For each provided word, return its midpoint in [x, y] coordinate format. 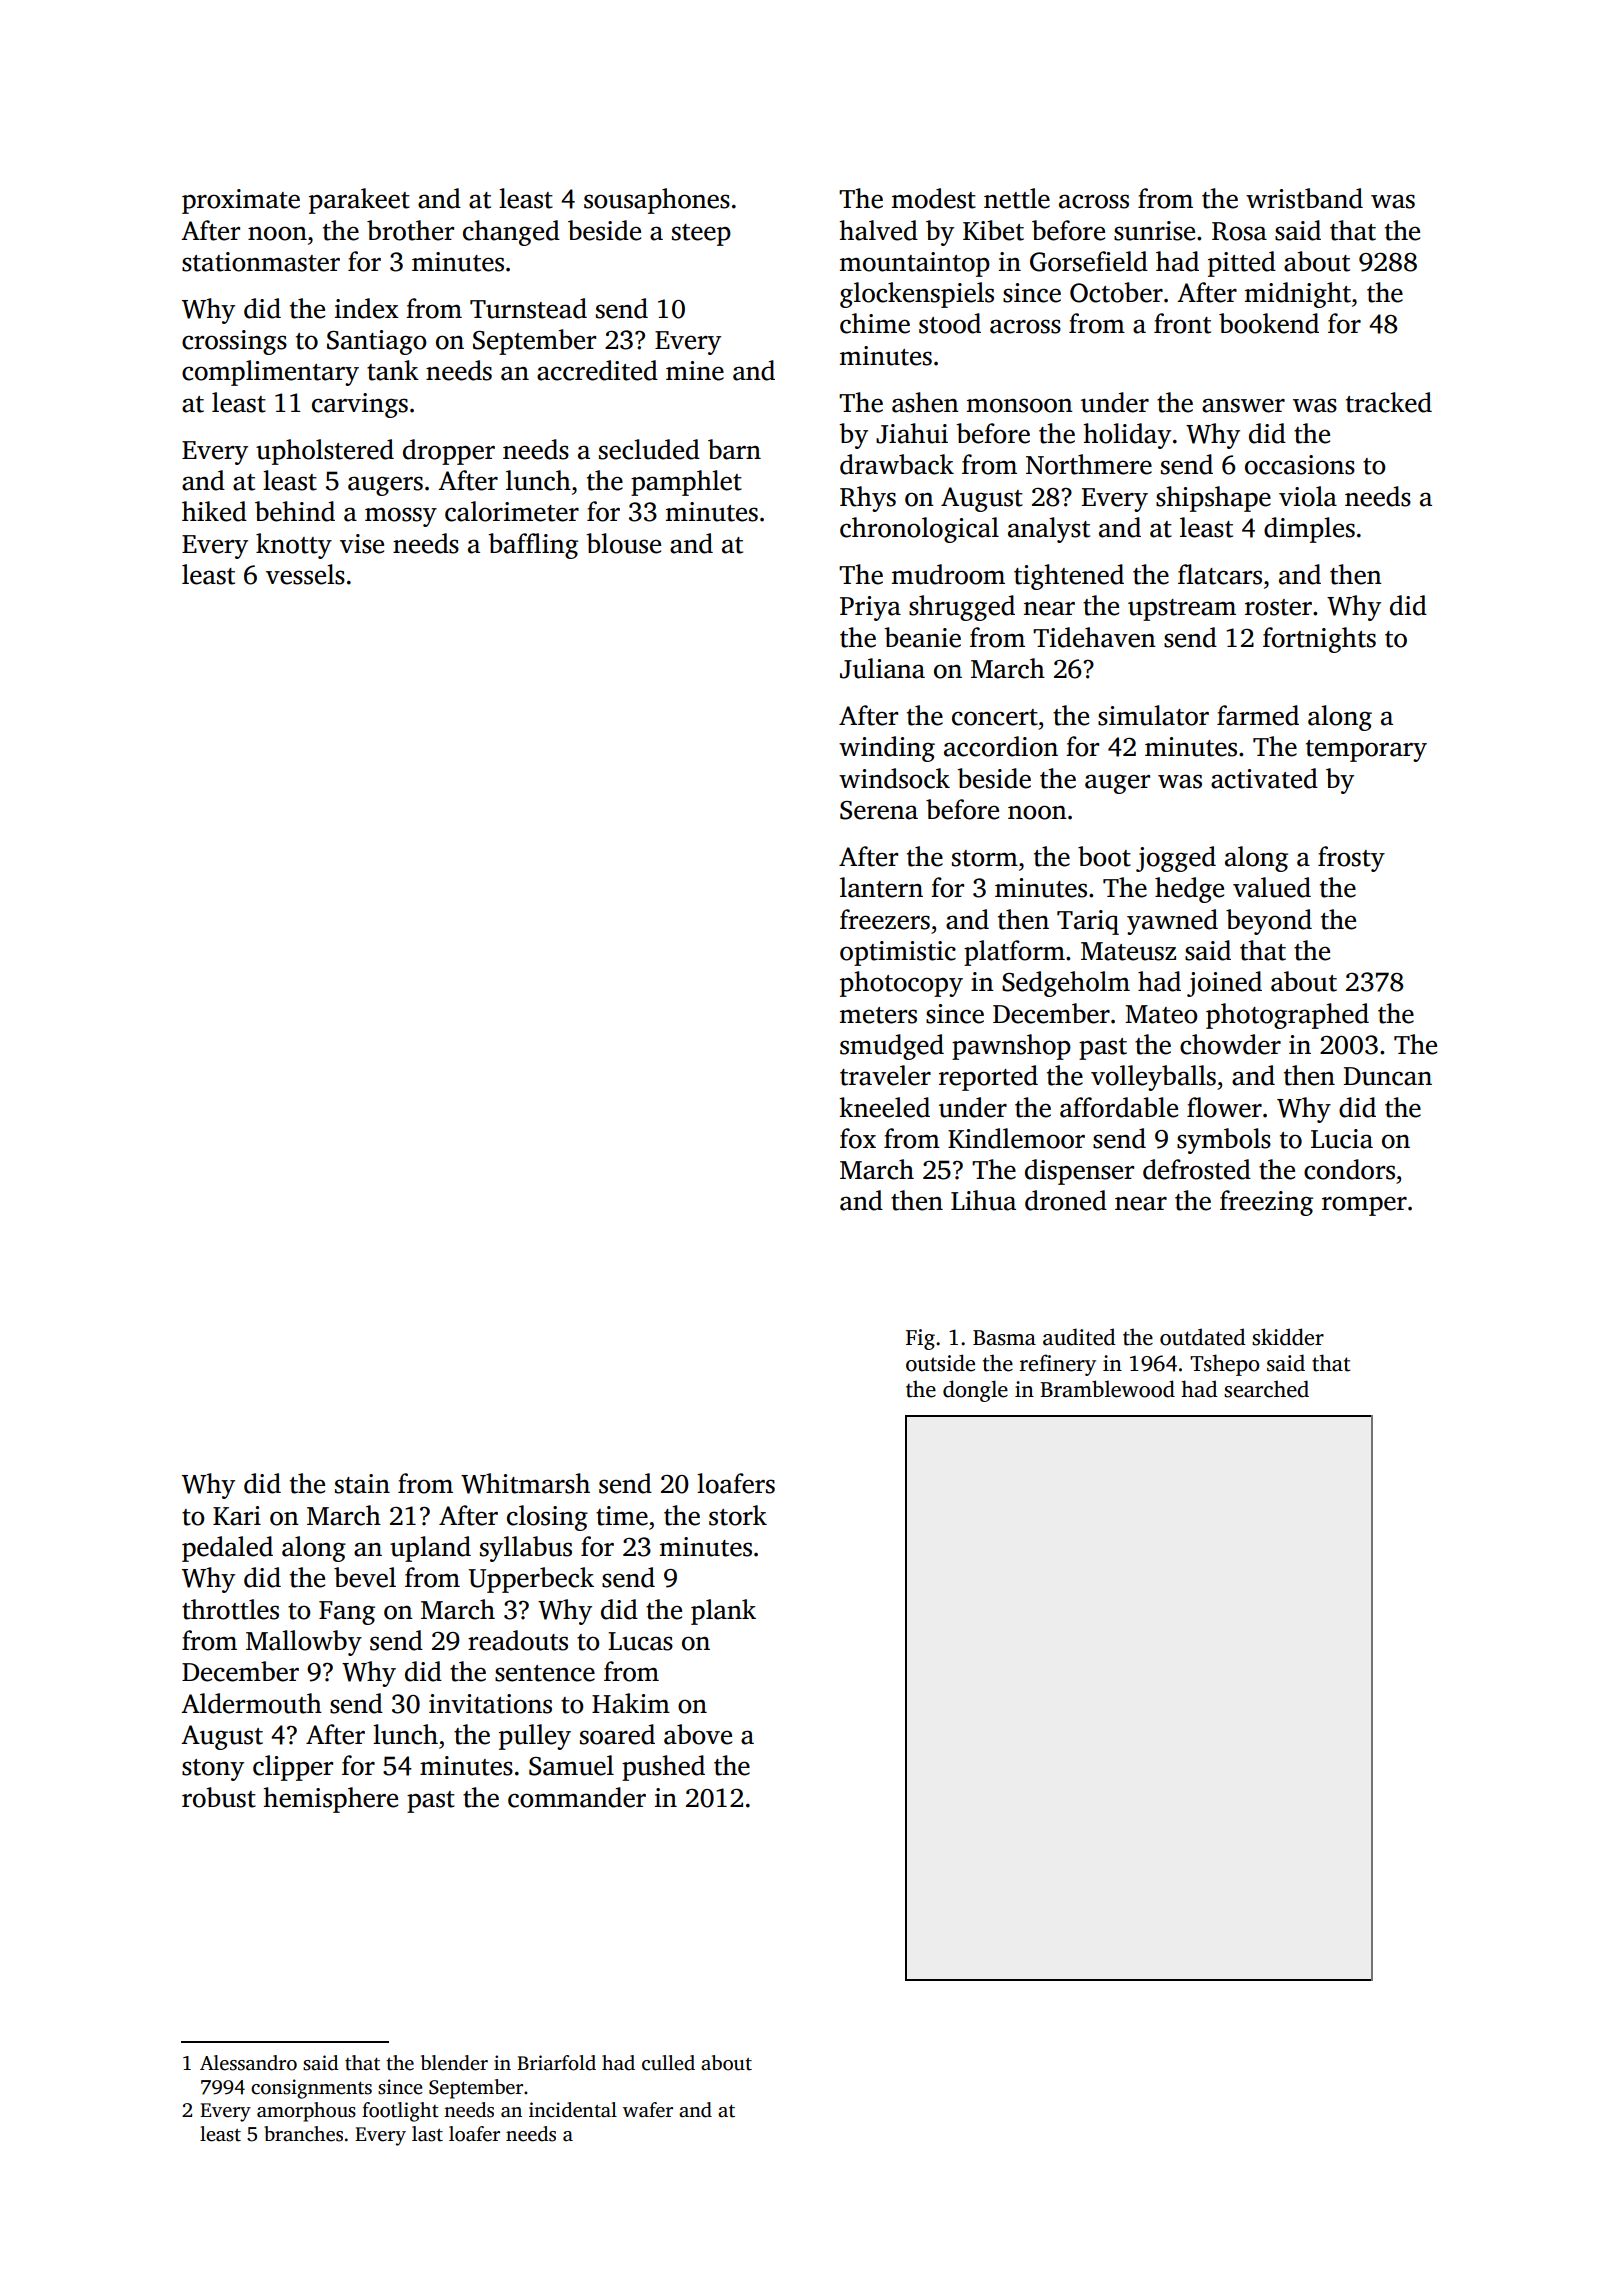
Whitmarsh [525, 1483]
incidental [573, 2110]
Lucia [1342, 1139]
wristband [1304, 198]
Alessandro [248, 2063]
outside [940, 1363]
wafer [648, 2110]
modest [934, 198]
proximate [241, 201]
